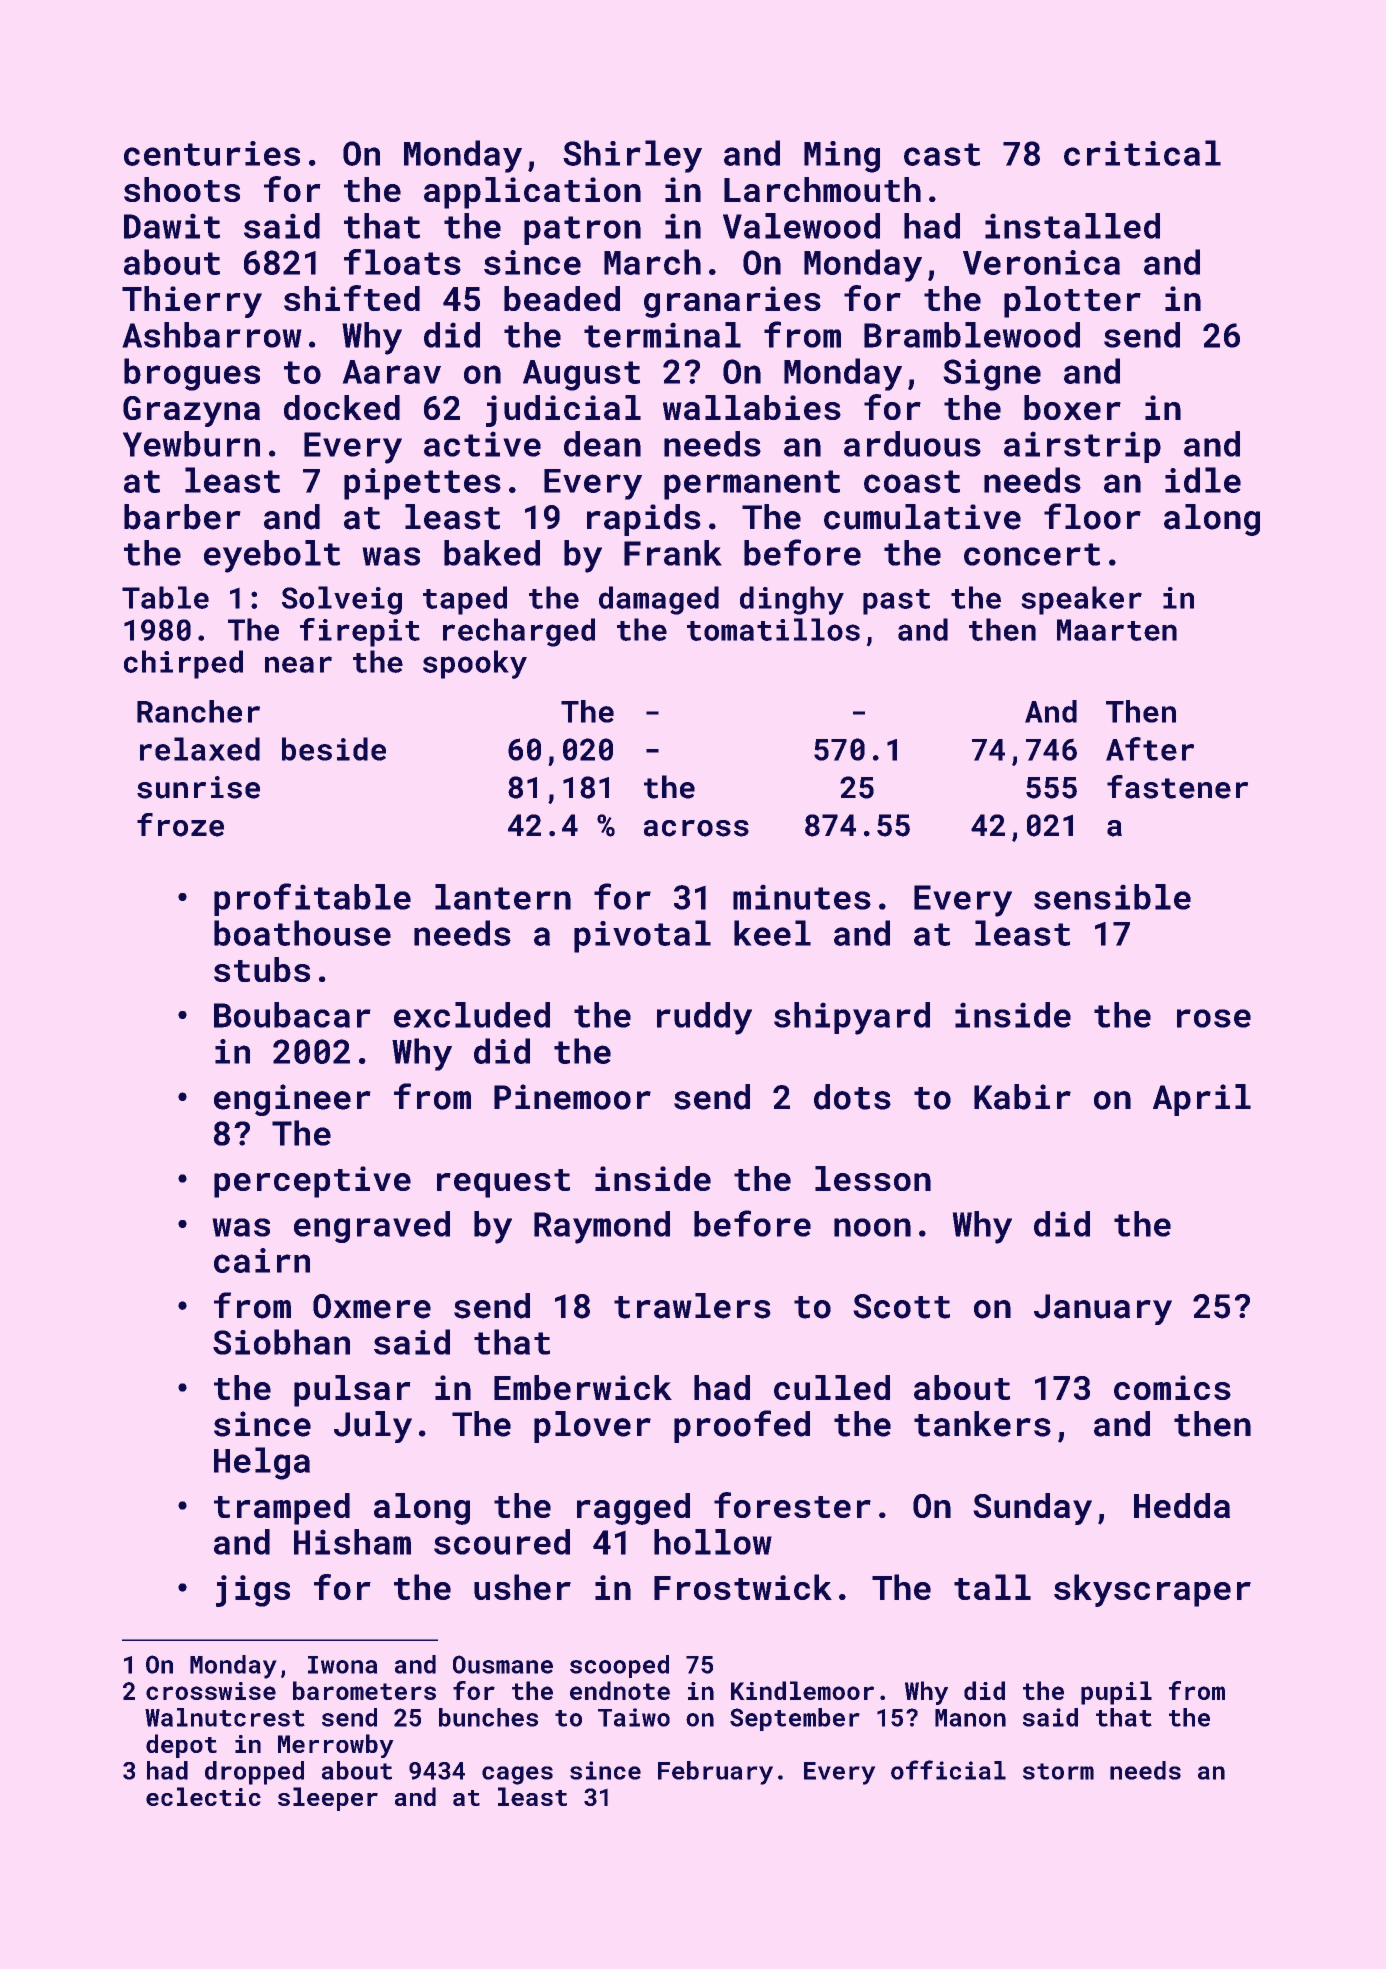 This document has width=1386, height=1969. Describe the element at coordinates (1058, 1771) in the document. I see `storm` at that location.
